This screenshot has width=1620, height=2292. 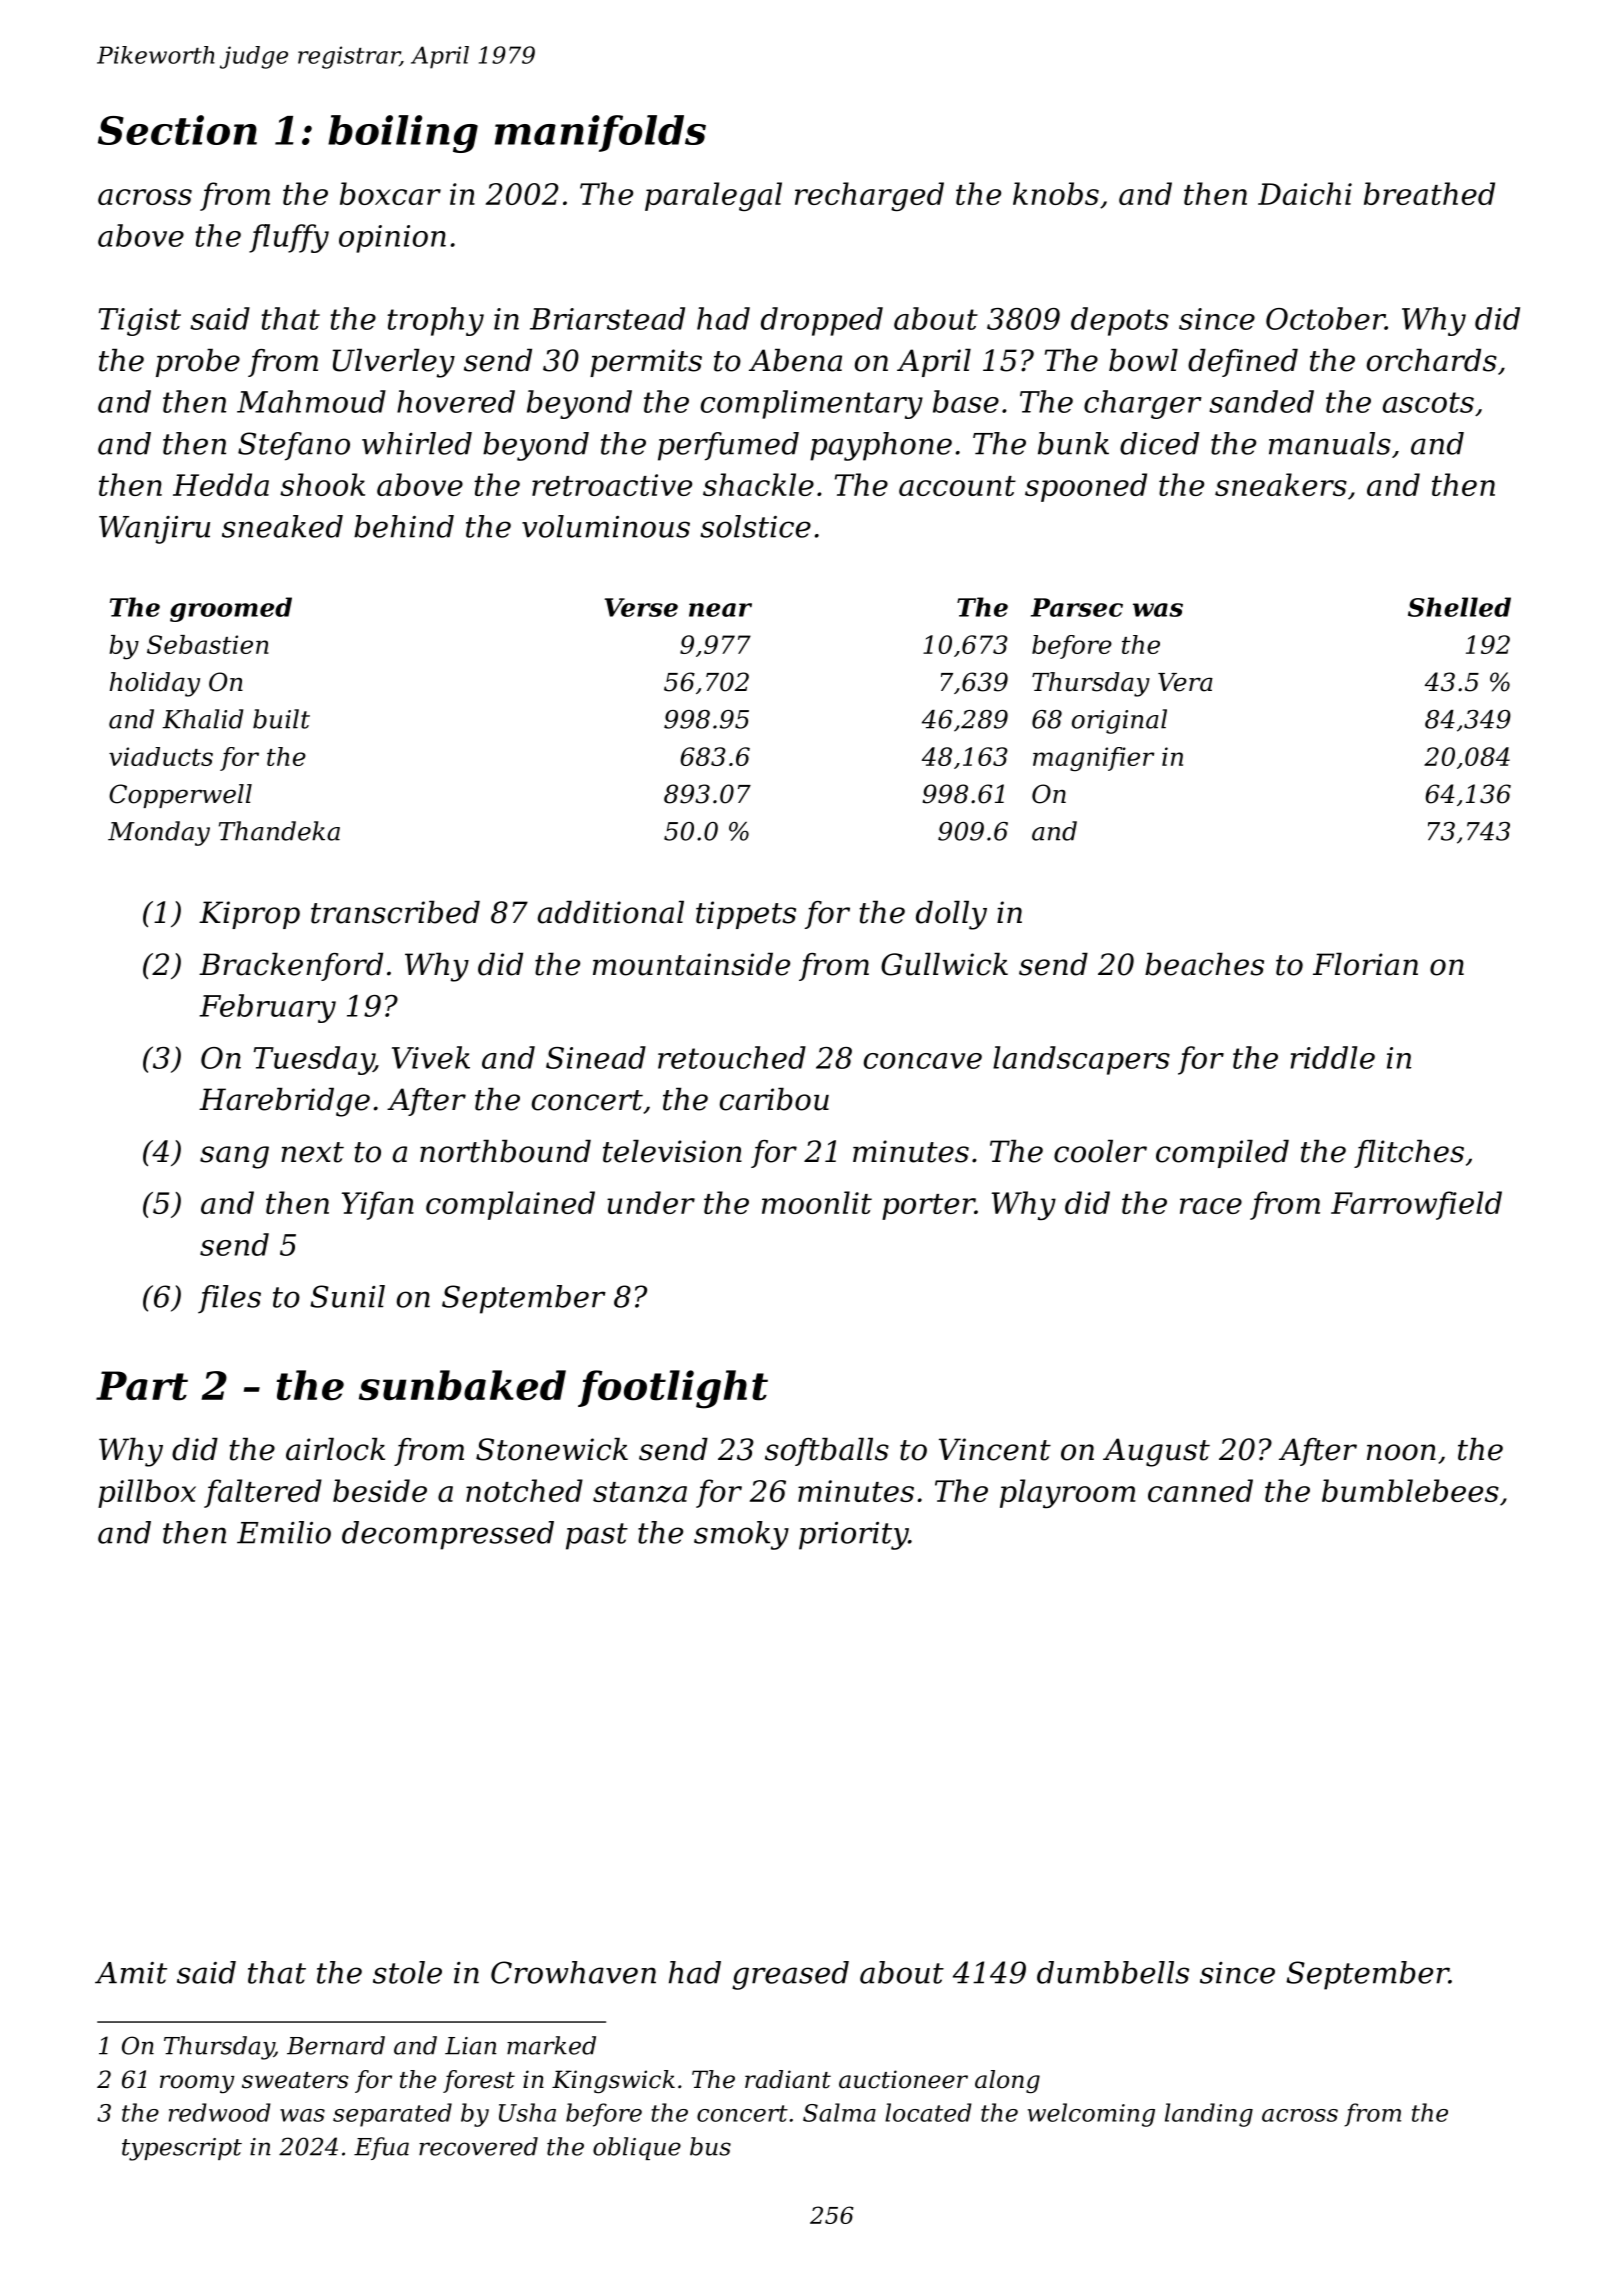 What do you see at coordinates (131, 1973) in the screenshot?
I see `Amit` at bounding box center [131, 1973].
